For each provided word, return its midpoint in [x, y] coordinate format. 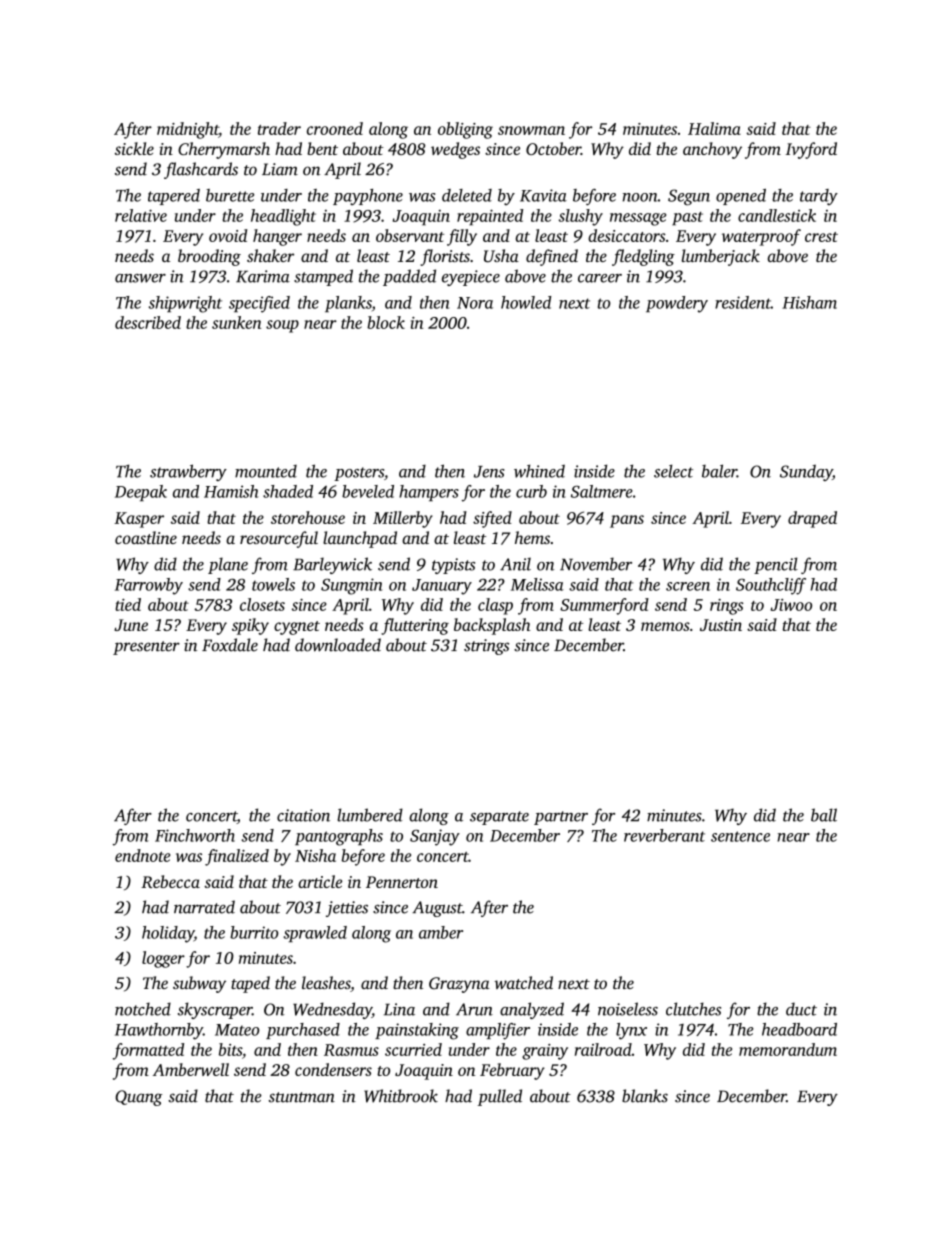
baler [719, 471]
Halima [714, 128]
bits [230, 1049]
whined [539, 471]
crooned [335, 128]
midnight [188, 130]
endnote [142, 855]
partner [561, 818]
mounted [266, 471]
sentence [740, 836]
